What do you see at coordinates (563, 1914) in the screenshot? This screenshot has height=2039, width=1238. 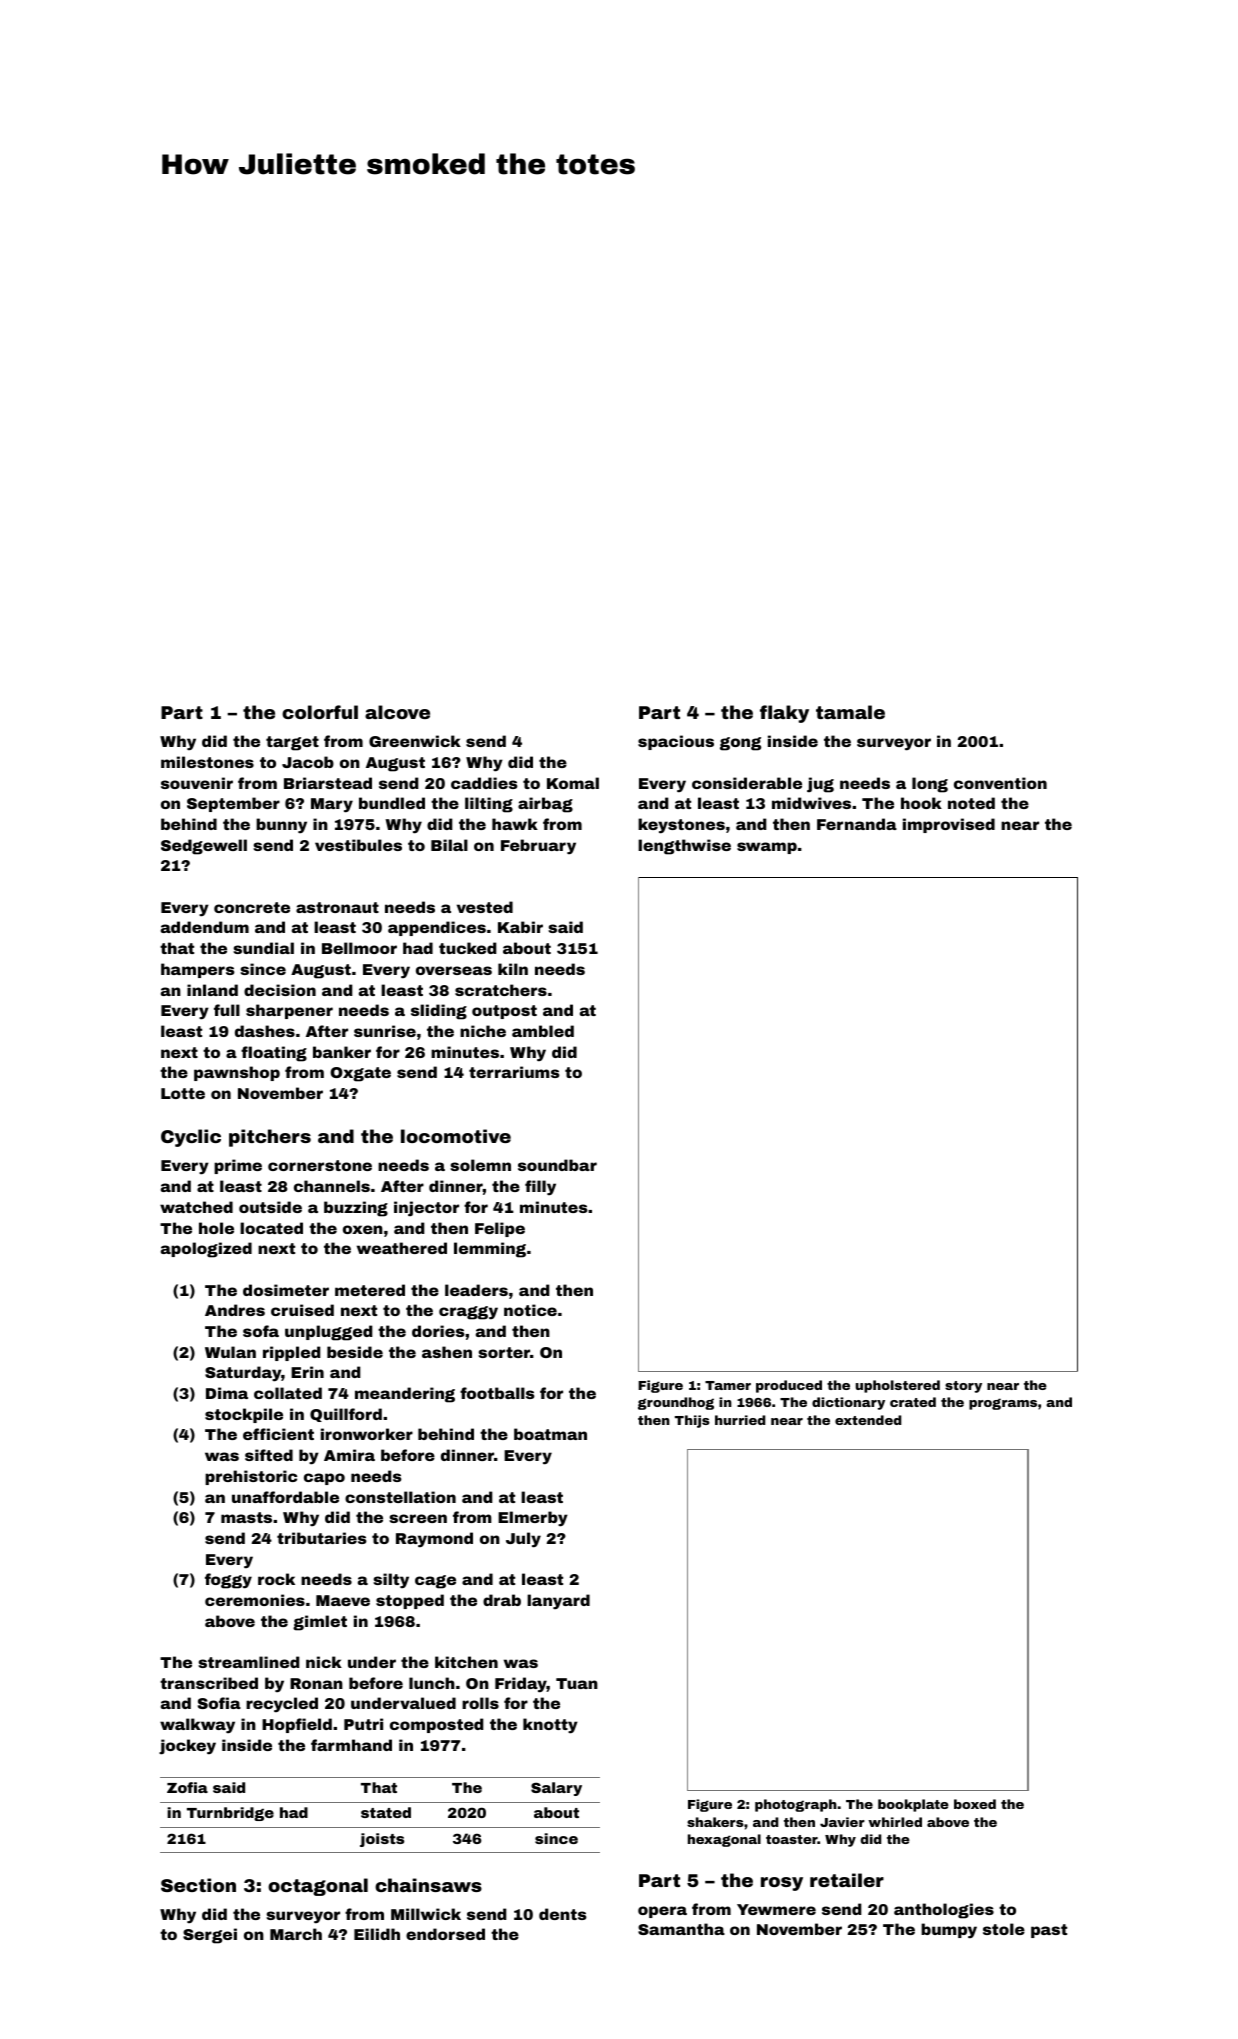 I see `dents` at bounding box center [563, 1914].
